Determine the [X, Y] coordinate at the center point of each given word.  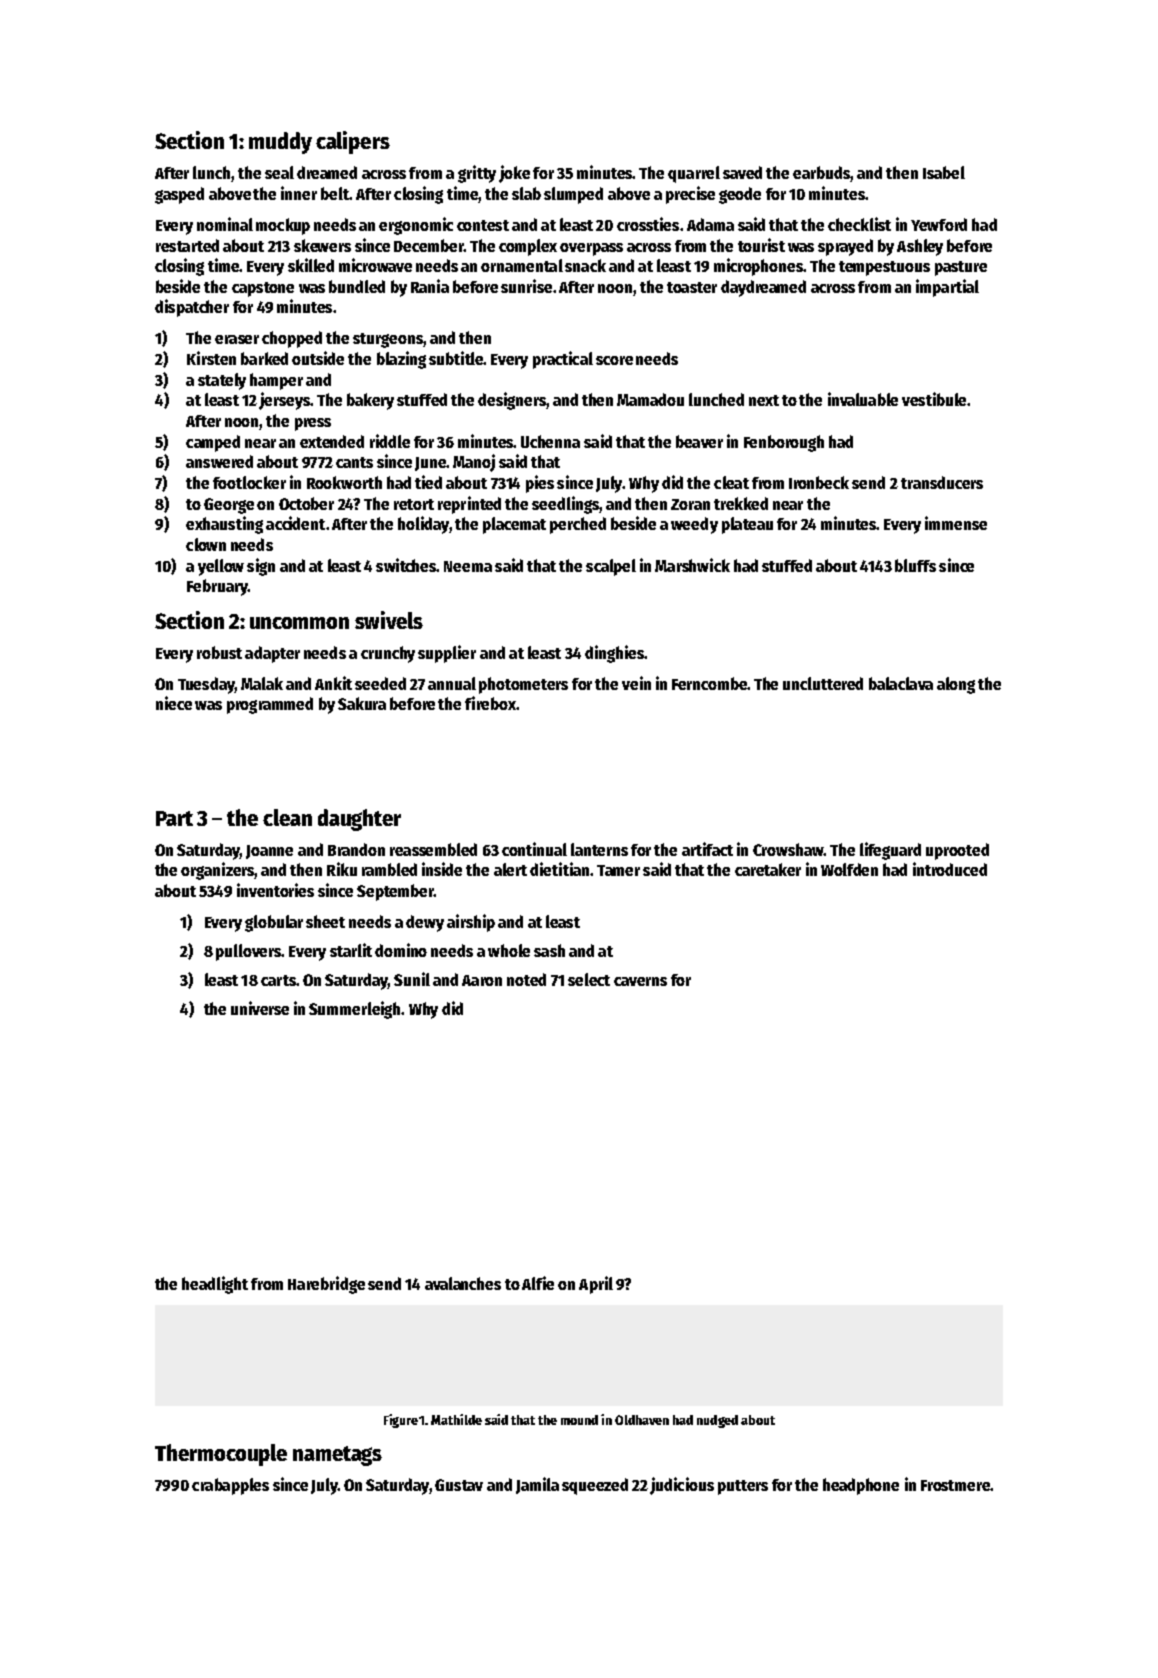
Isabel [944, 172]
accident [295, 523]
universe [260, 1008]
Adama [710, 224]
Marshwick [692, 565]
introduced [950, 869]
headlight [215, 1285]
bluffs [915, 565]
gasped [179, 195]
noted [526, 979]
